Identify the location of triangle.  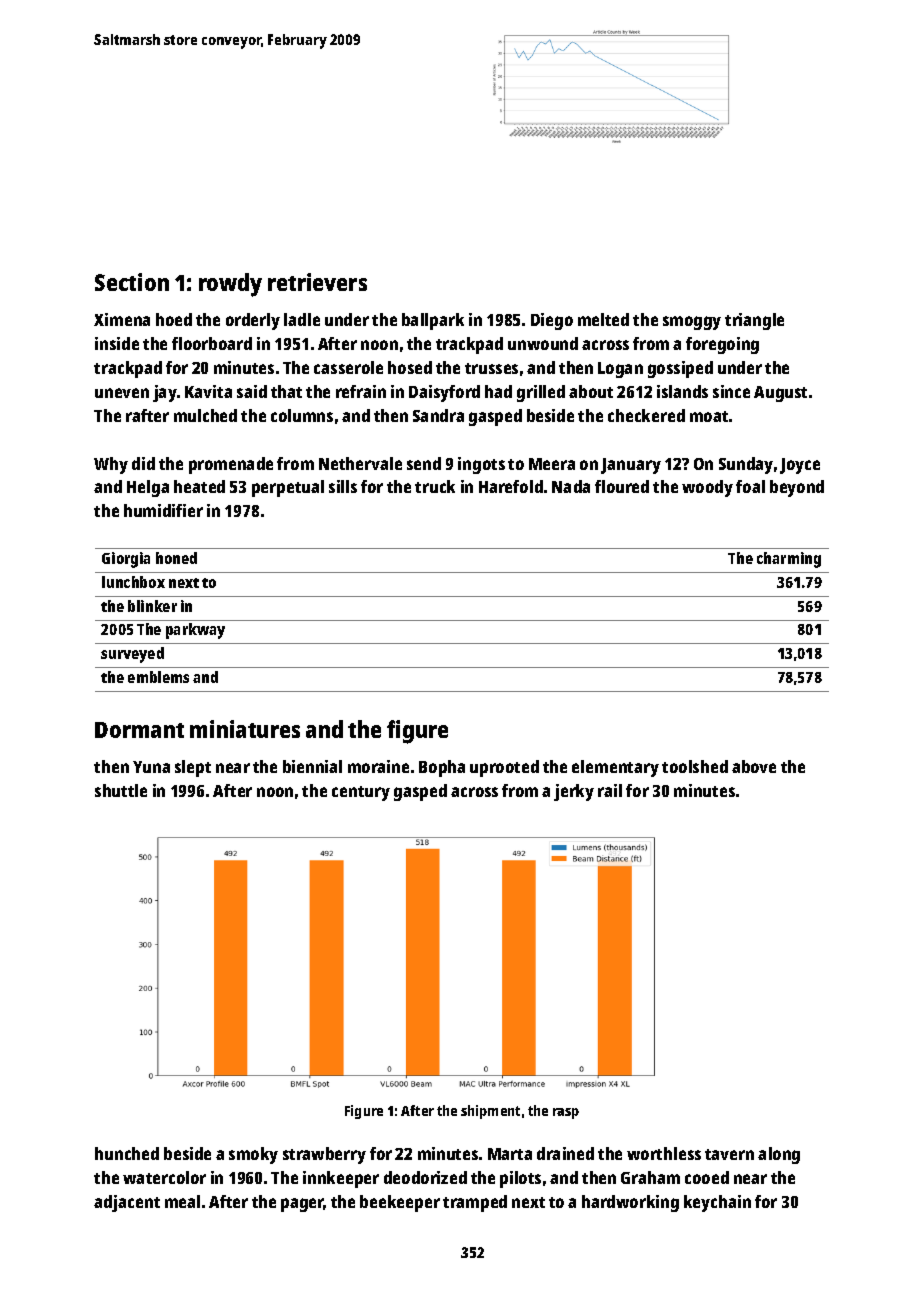
(754, 321).
